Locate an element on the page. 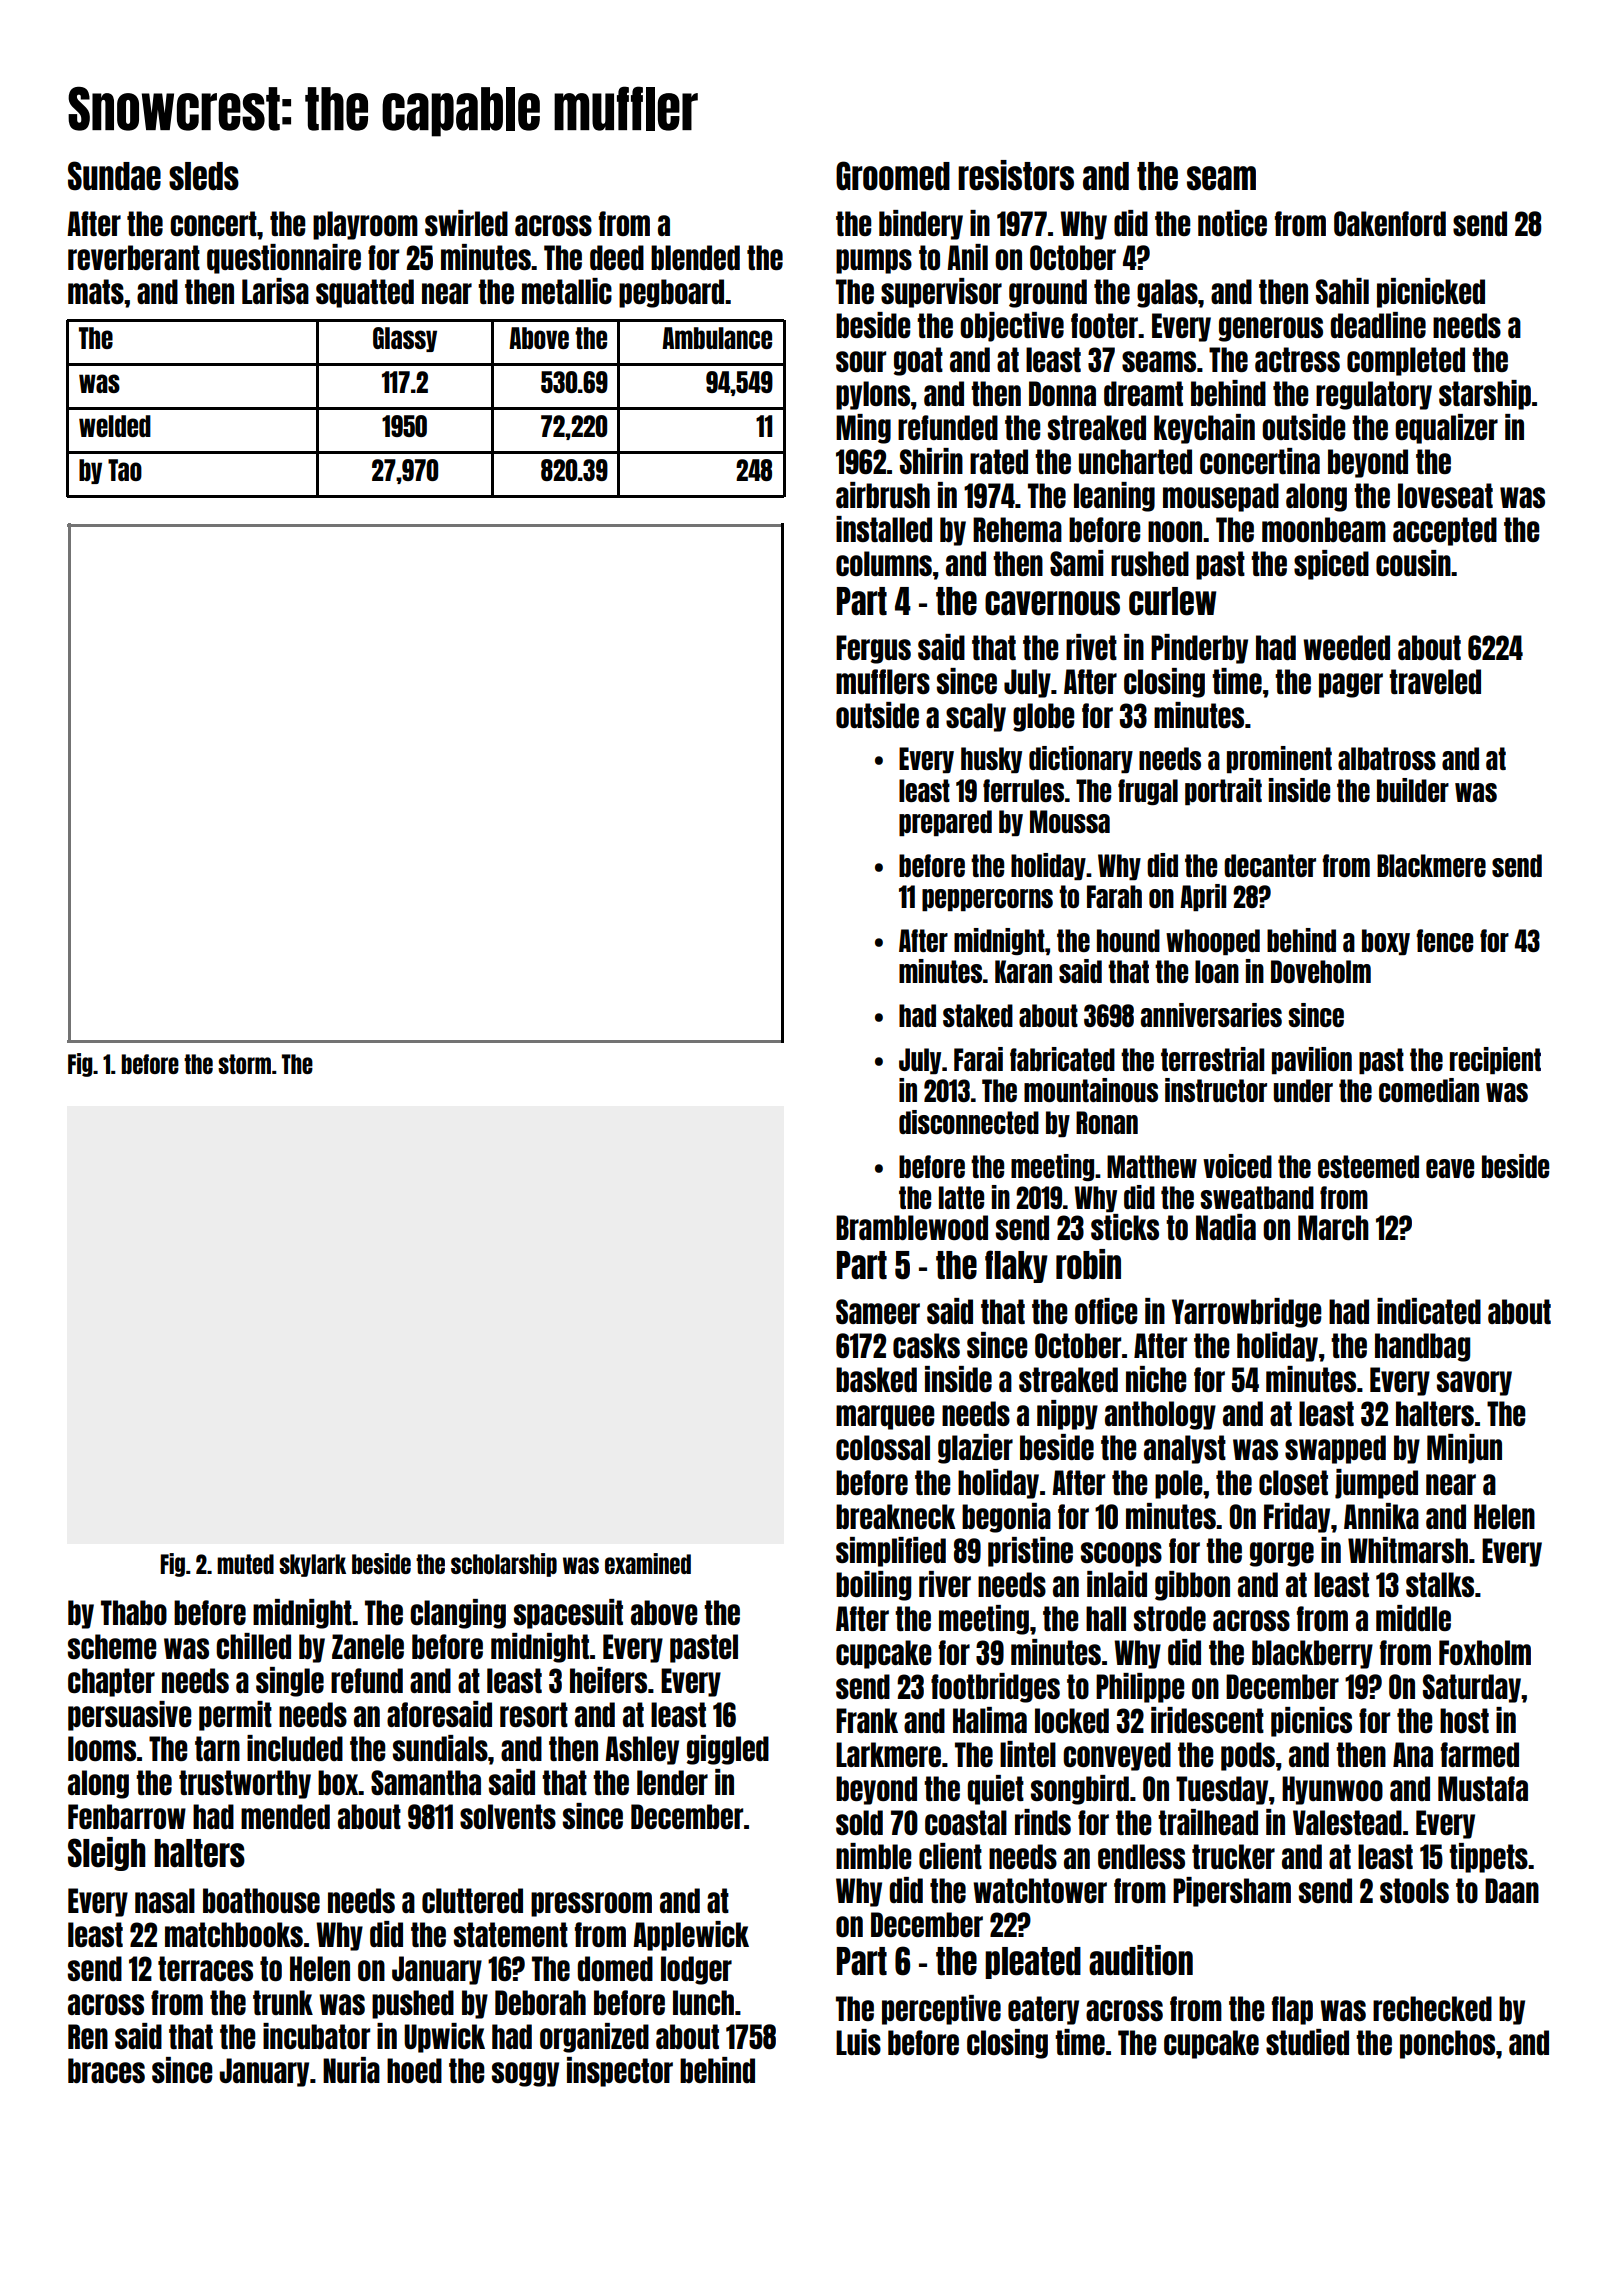  resistors is located at coordinates (1016, 175).
